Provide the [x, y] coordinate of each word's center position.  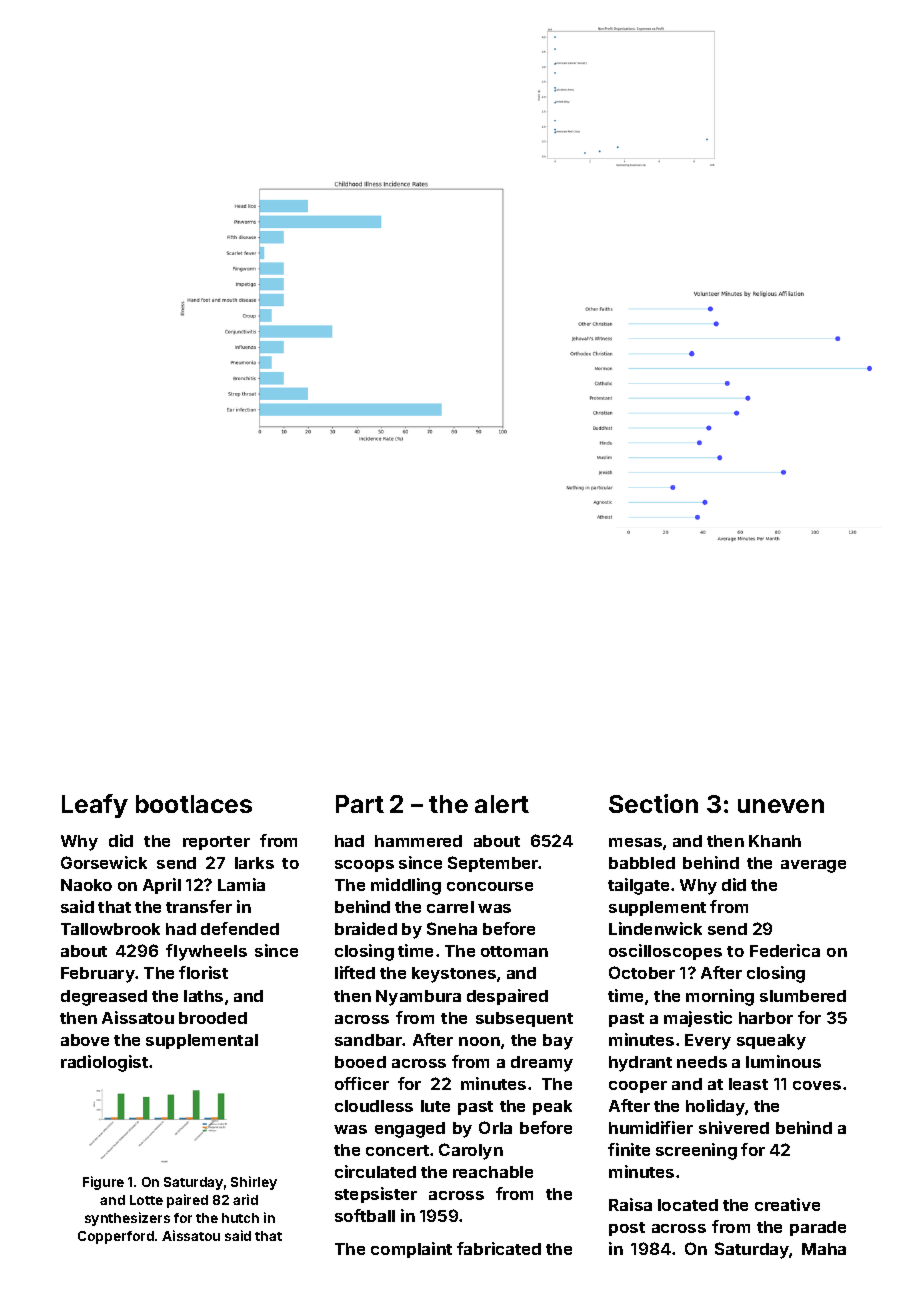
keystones [454, 975]
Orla [495, 1127]
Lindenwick [655, 928]
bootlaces [194, 804]
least [748, 1084]
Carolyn [471, 1151]
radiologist [104, 1063]
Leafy [95, 806]
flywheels [206, 952]
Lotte [146, 1200]
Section [653, 803]
